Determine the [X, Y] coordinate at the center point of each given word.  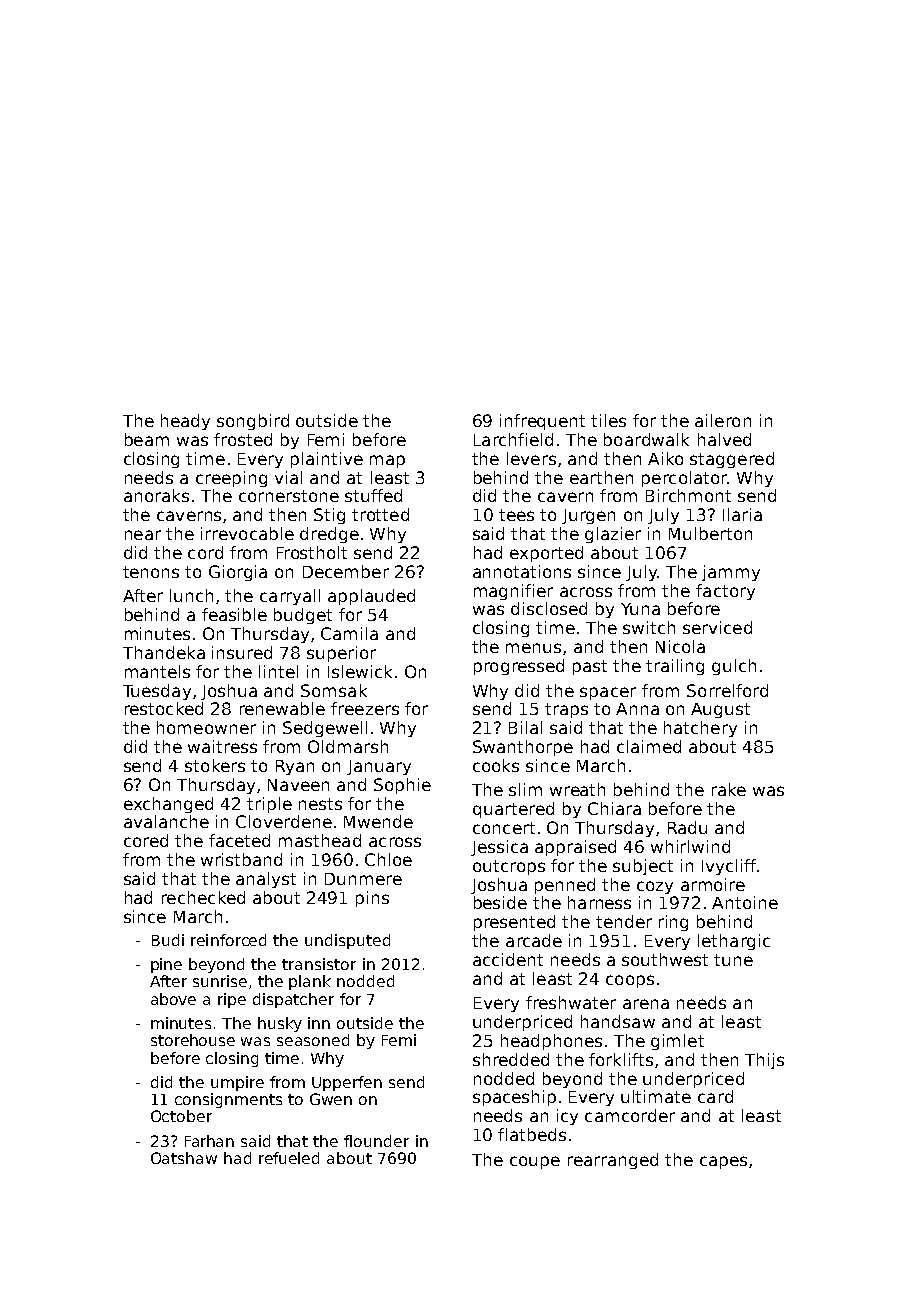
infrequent [542, 422]
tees [516, 515]
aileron [723, 420]
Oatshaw [184, 1158]
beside [500, 902]
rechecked [203, 897]
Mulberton [710, 533]
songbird [253, 422]
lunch [191, 595]
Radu [687, 827]
